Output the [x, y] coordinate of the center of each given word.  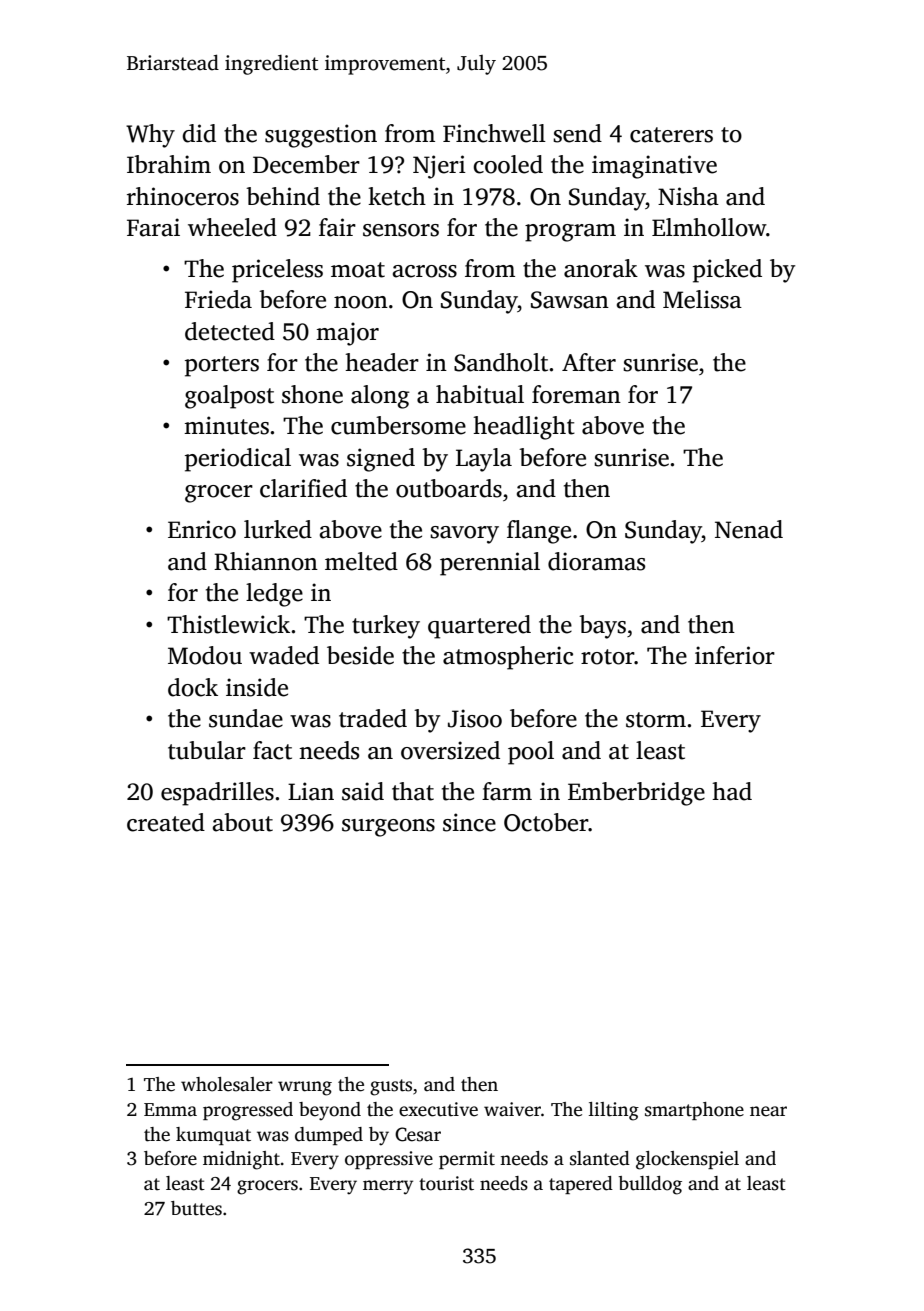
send [577, 133]
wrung [305, 1088]
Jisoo [475, 718]
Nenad [749, 529]
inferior [735, 655]
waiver [512, 1109]
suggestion [321, 136]
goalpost [229, 397]
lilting [614, 1111]
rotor [608, 657]
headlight [524, 428]
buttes [196, 1208]
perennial [490, 564]
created [166, 822]
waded [284, 655]
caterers [671, 135]
